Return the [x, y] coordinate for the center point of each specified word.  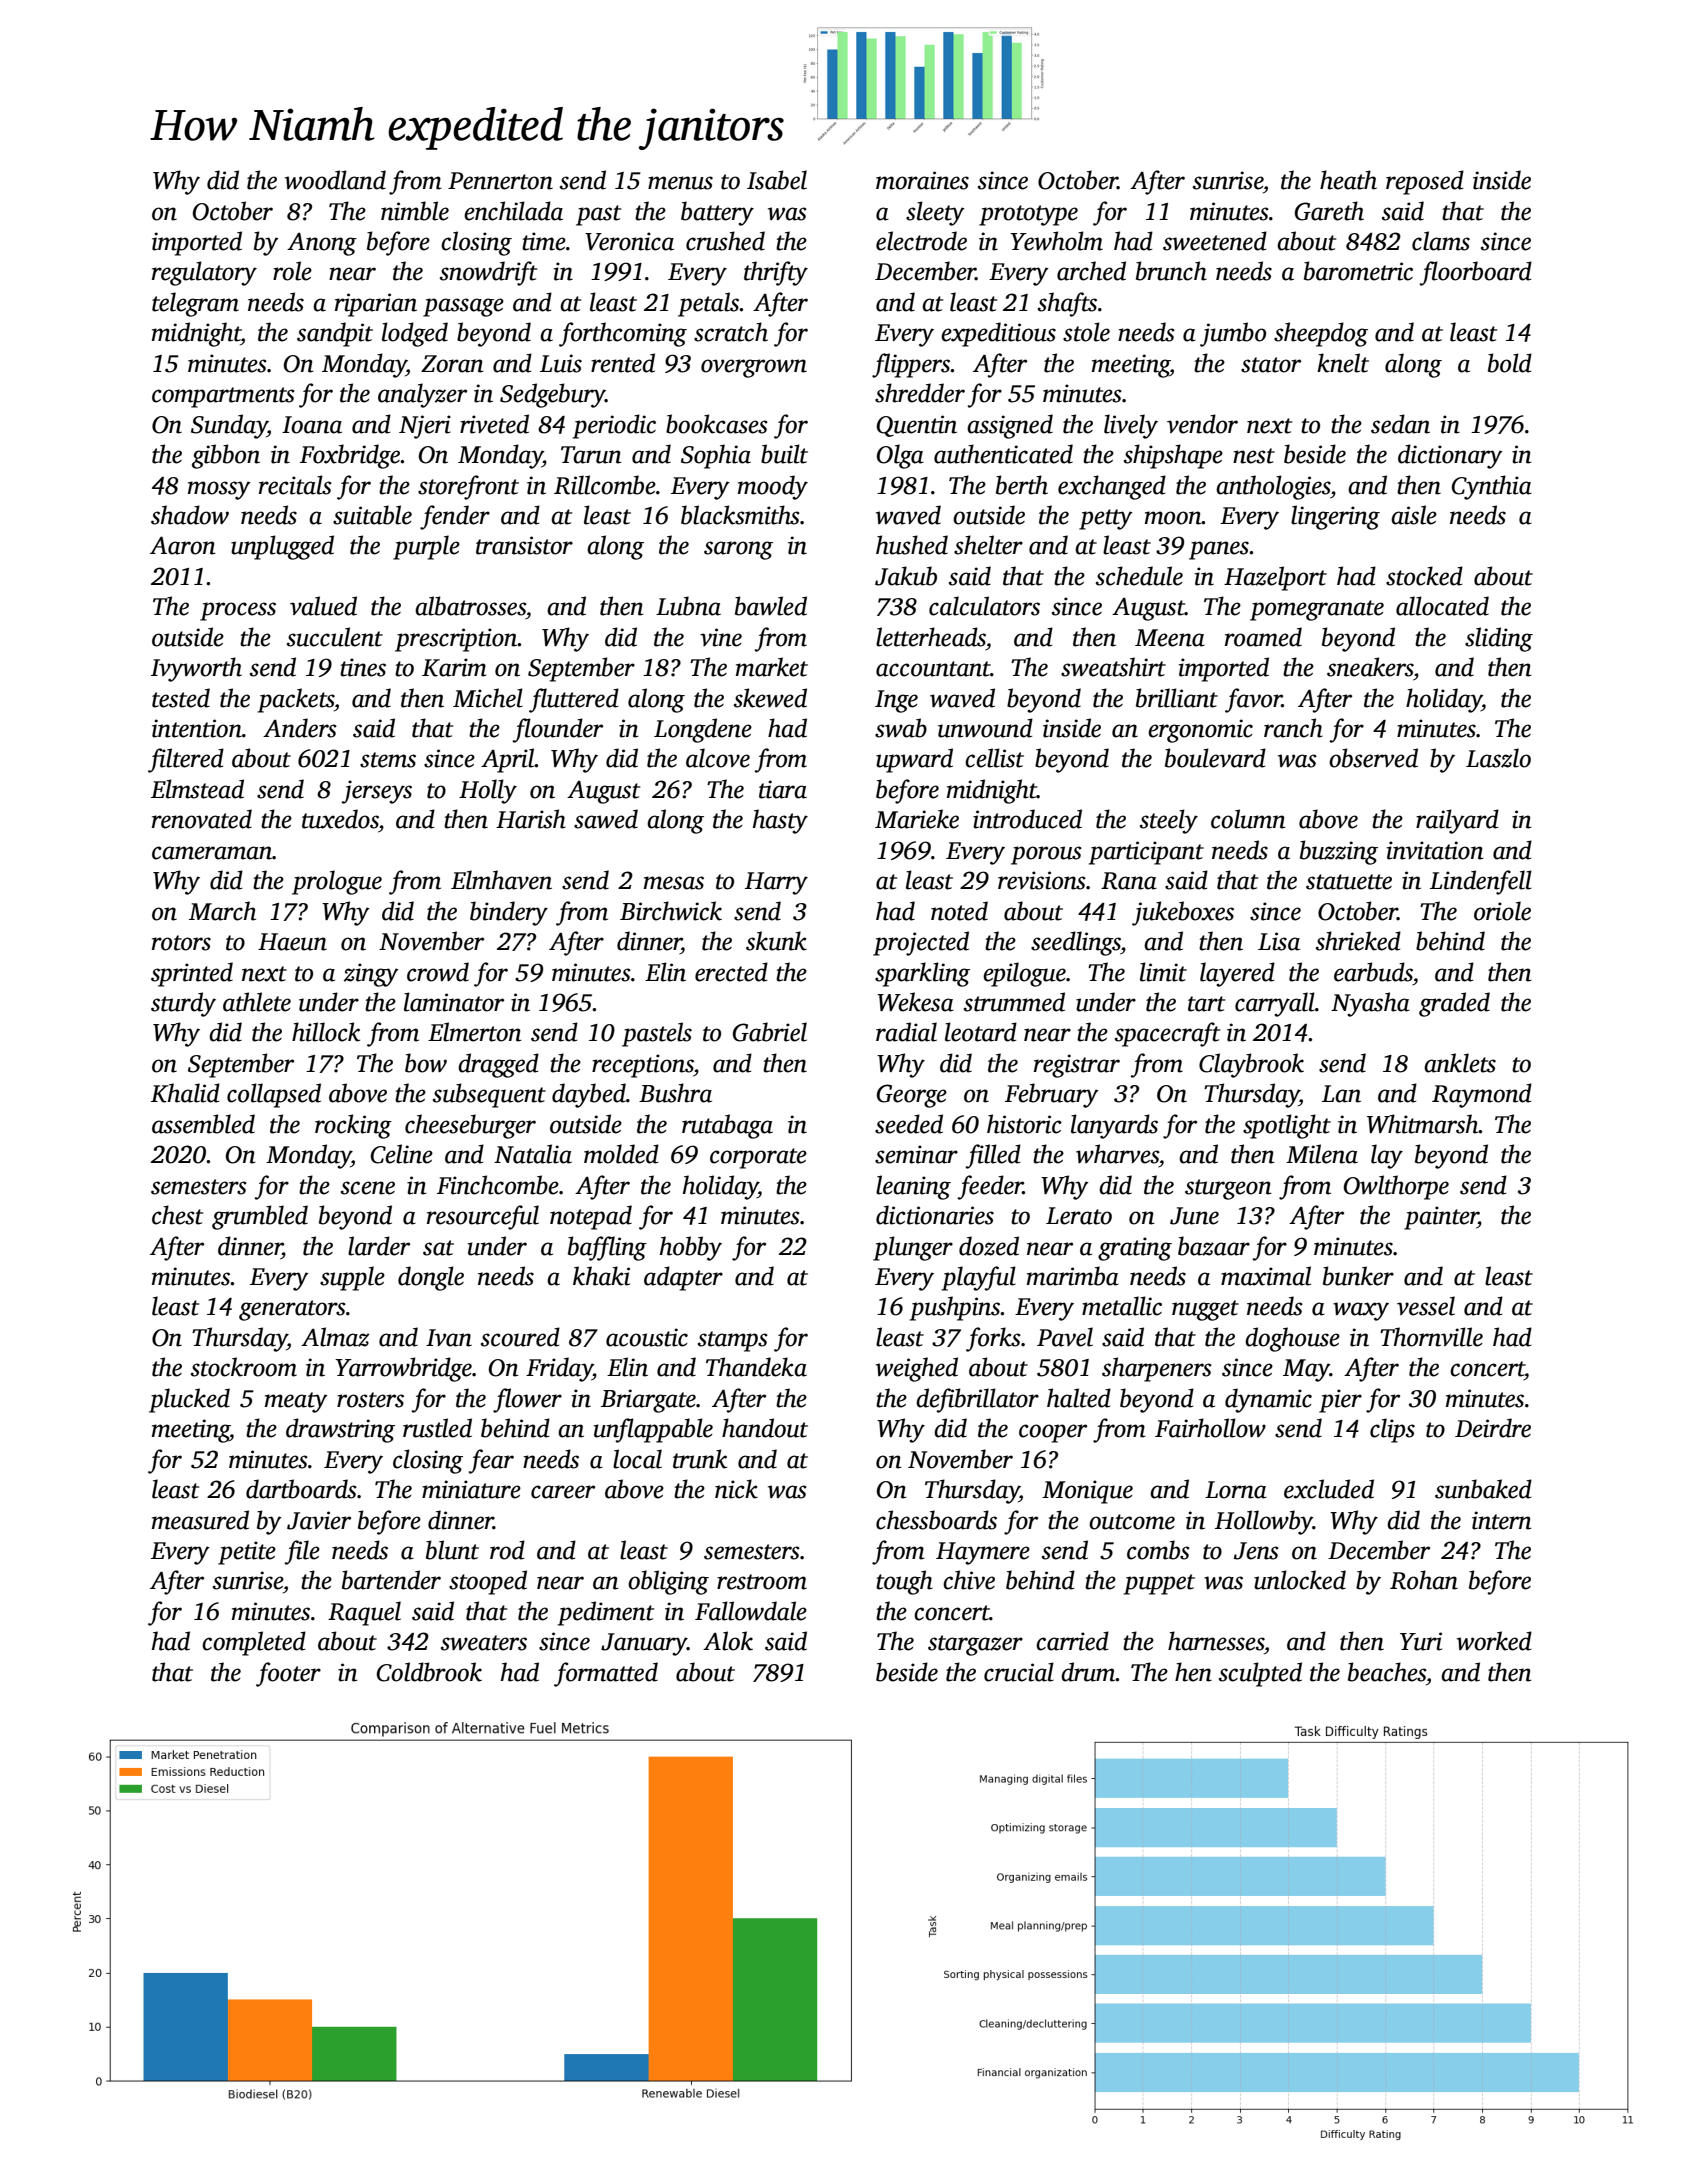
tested [181, 698]
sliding [1499, 639]
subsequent [489, 1095]
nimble [415, 211]
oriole [1502, 911]
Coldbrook [429, 1672]
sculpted [1260, 1674]
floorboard [1476, 273]
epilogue [1024, 974]
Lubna [688, 606]
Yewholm [1056, 241]
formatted [606, 1674]
